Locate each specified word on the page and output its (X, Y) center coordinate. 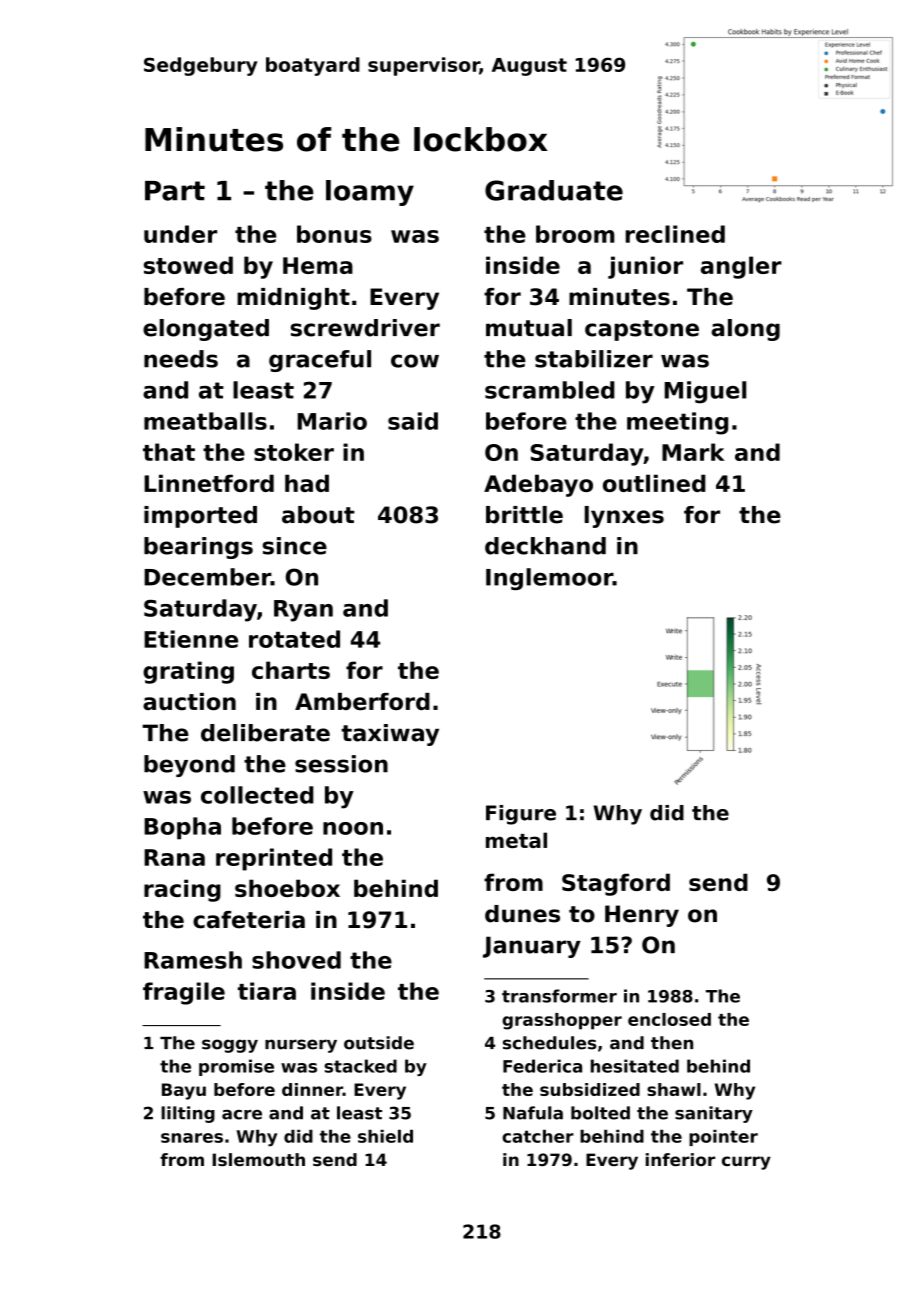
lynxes (624, 517)
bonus (334, 234)
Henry (642, 916)
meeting (677, 423)
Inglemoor (549, 579)
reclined (675, 234)
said (413, 421)
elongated (206, 330)
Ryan (303, 611)
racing (182, 890)
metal (516, 840)
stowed (188, 265)
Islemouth (258, 1159)
